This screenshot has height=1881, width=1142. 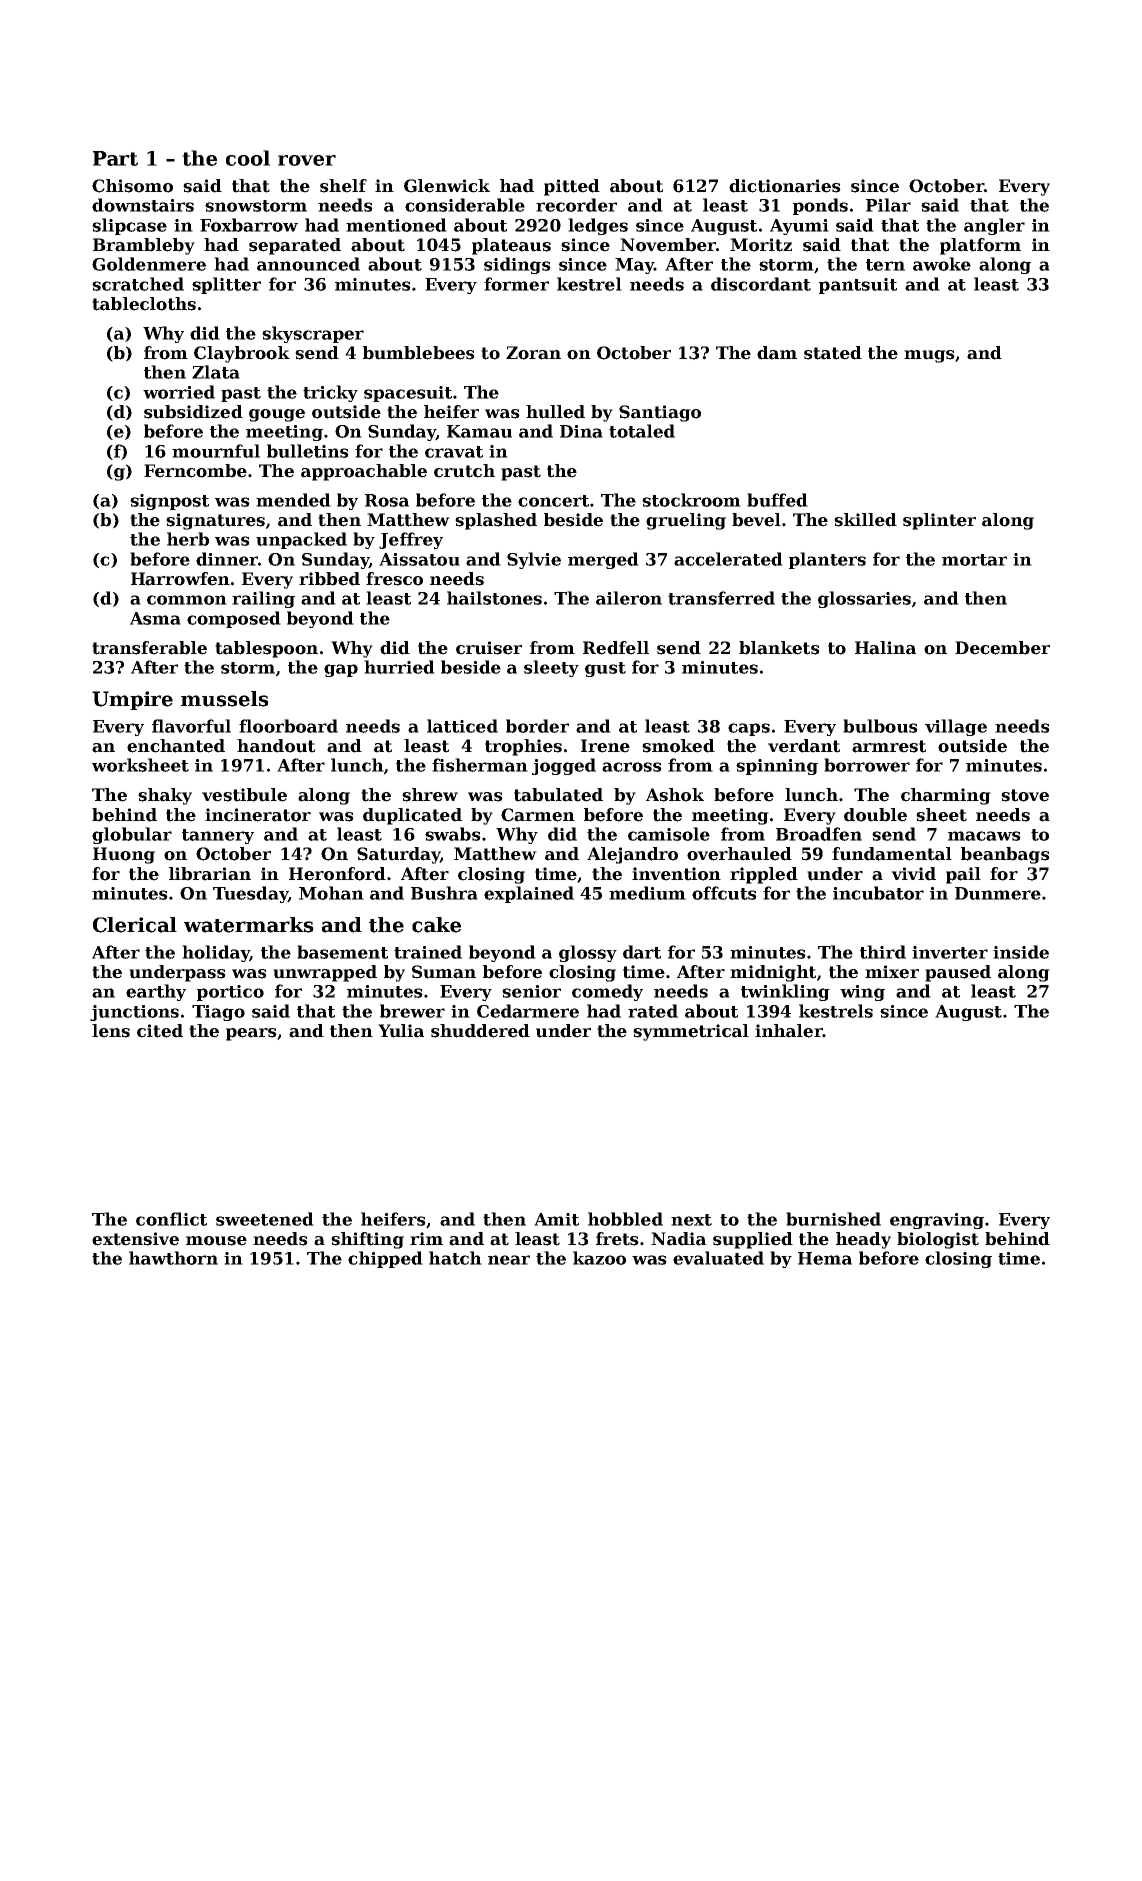 What do you see at coordinates (827, 560) in the screenshot?
I see `planters` at bounding box center [827, 560].
